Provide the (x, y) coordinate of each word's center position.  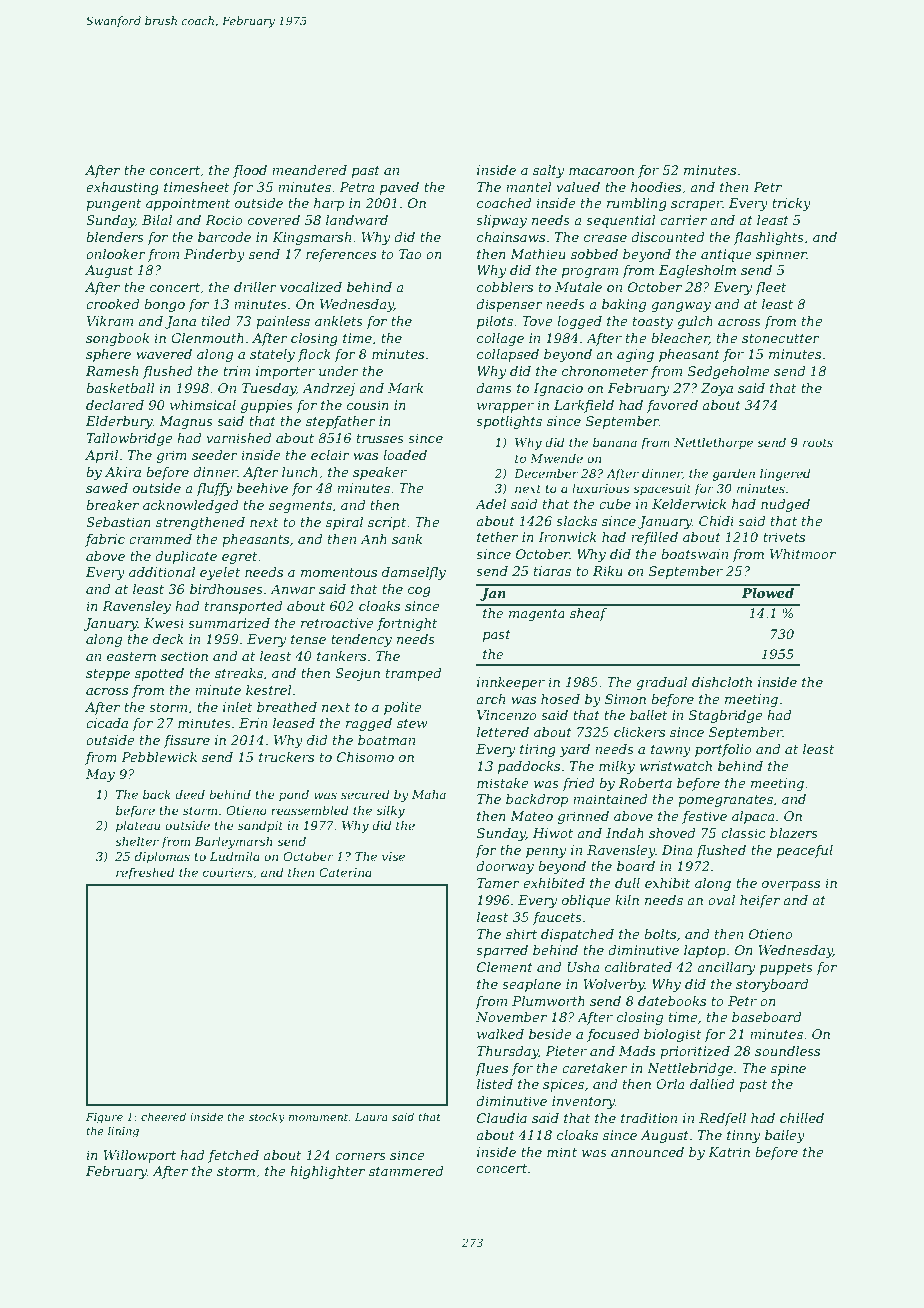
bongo (164, 305)
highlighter (327, 1172)
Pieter (566, 1051)
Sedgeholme (729, 372)
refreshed (145, 873)
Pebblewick (159, 757)
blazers (794, 833)
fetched (233, 1156)
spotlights (509, 422)
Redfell (722, 1119)
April (101, 456)
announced (647, 1152)
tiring (538, 750)
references (341, 255)
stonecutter (781, 338)
